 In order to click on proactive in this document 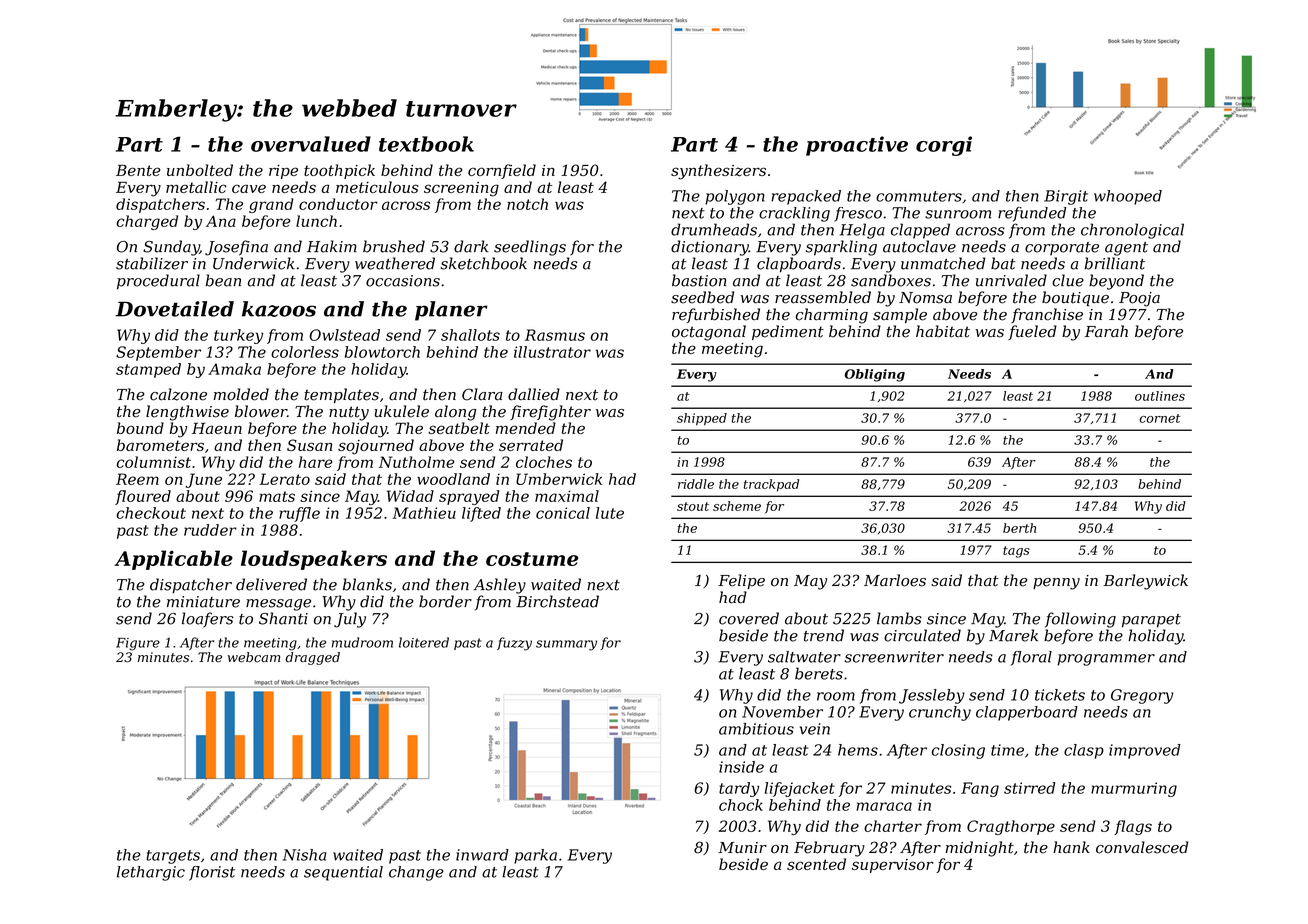, I will do `click(857, 146)`.
